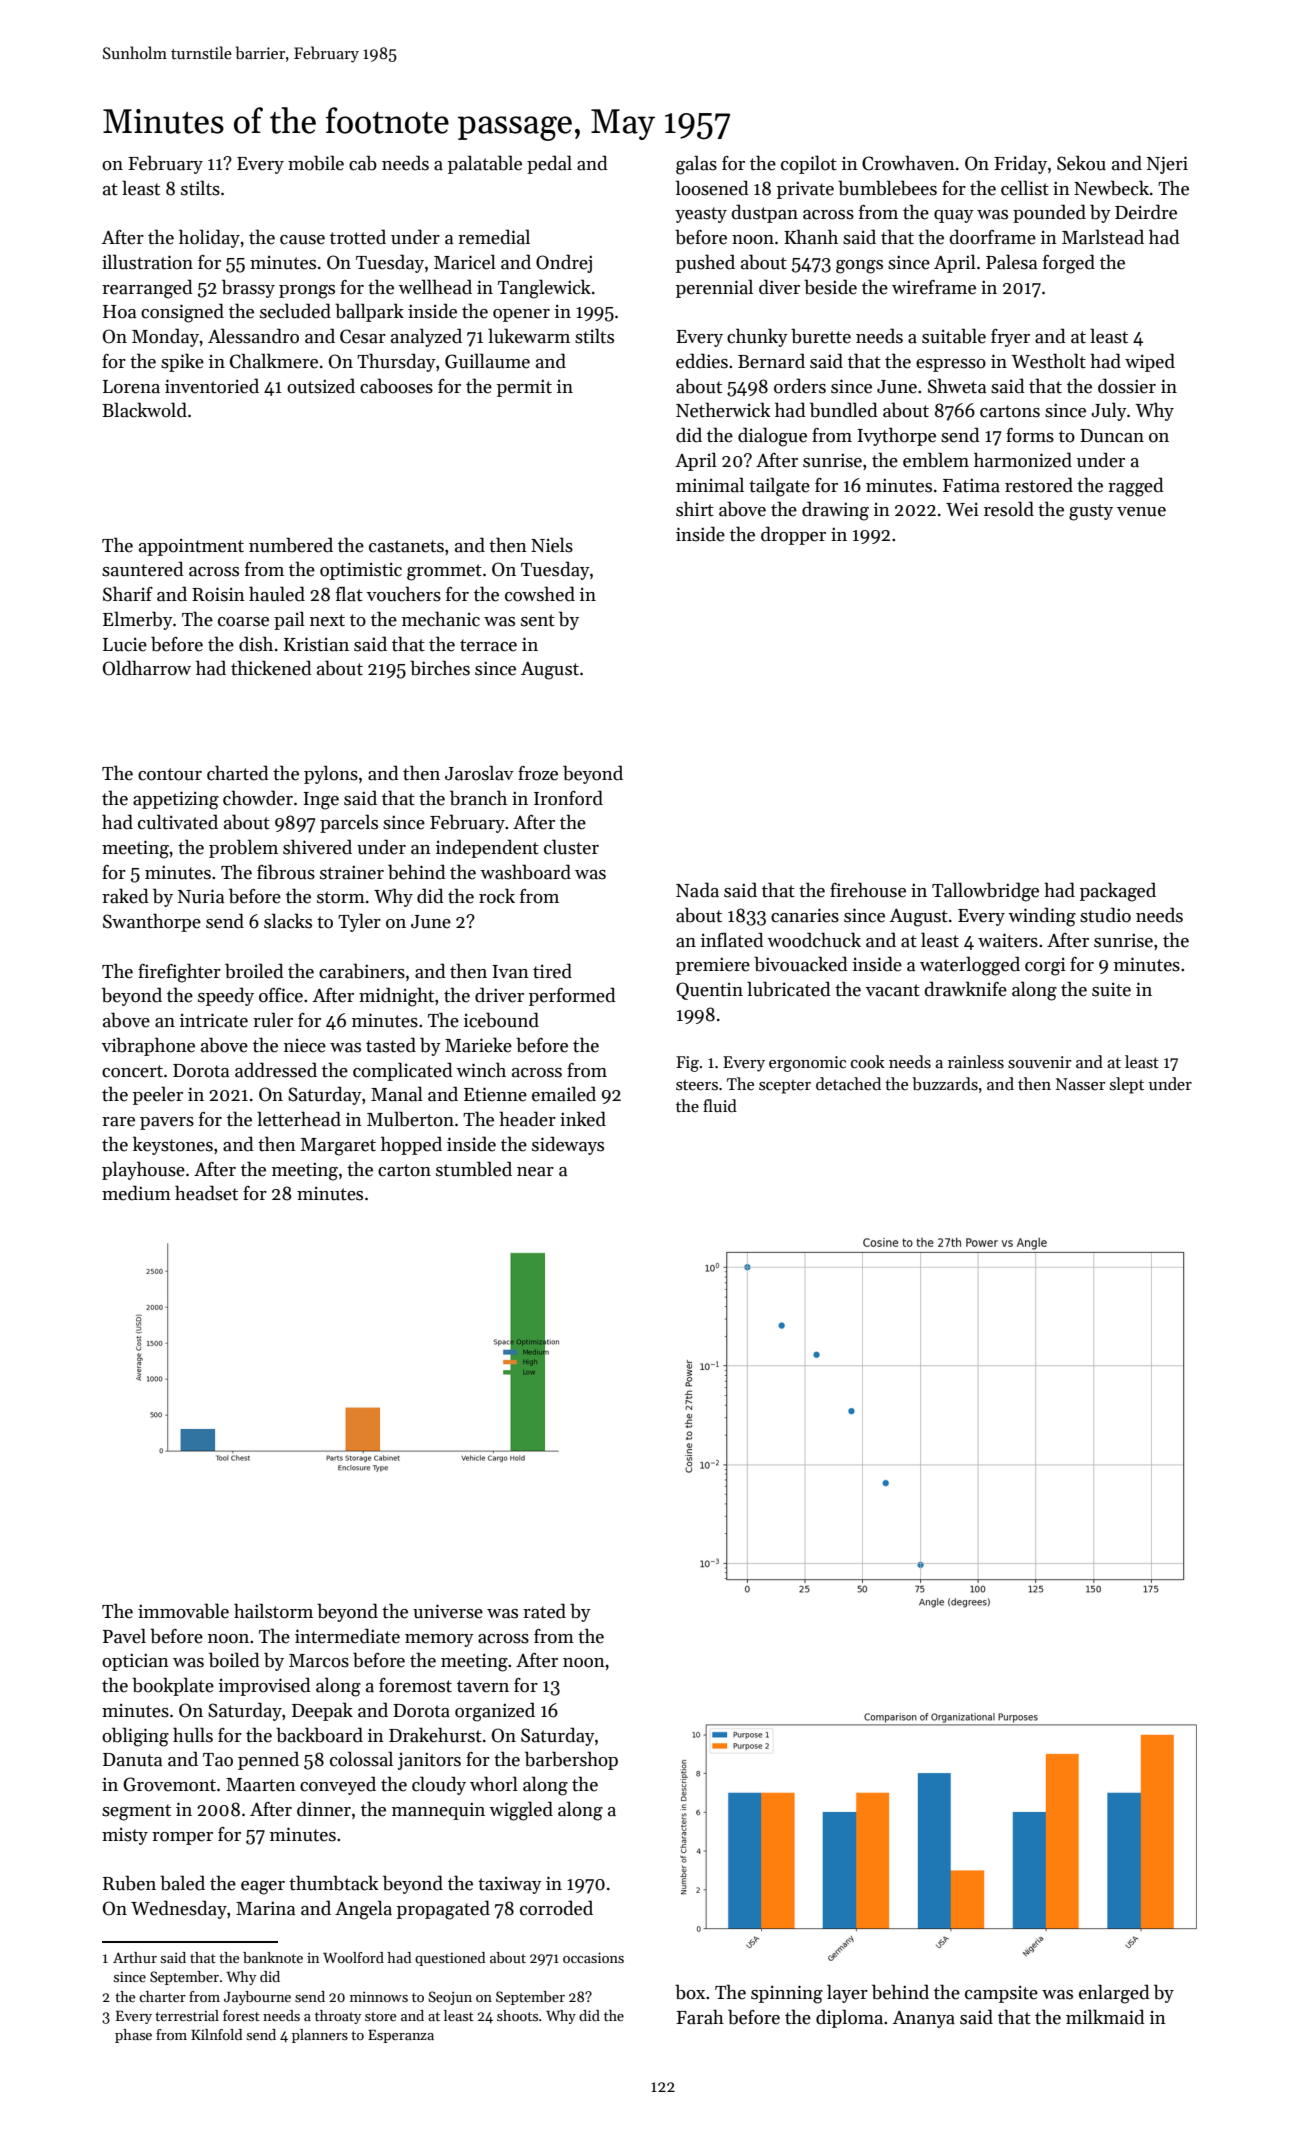  I want to click on Njeri, so click(1167, 165).
